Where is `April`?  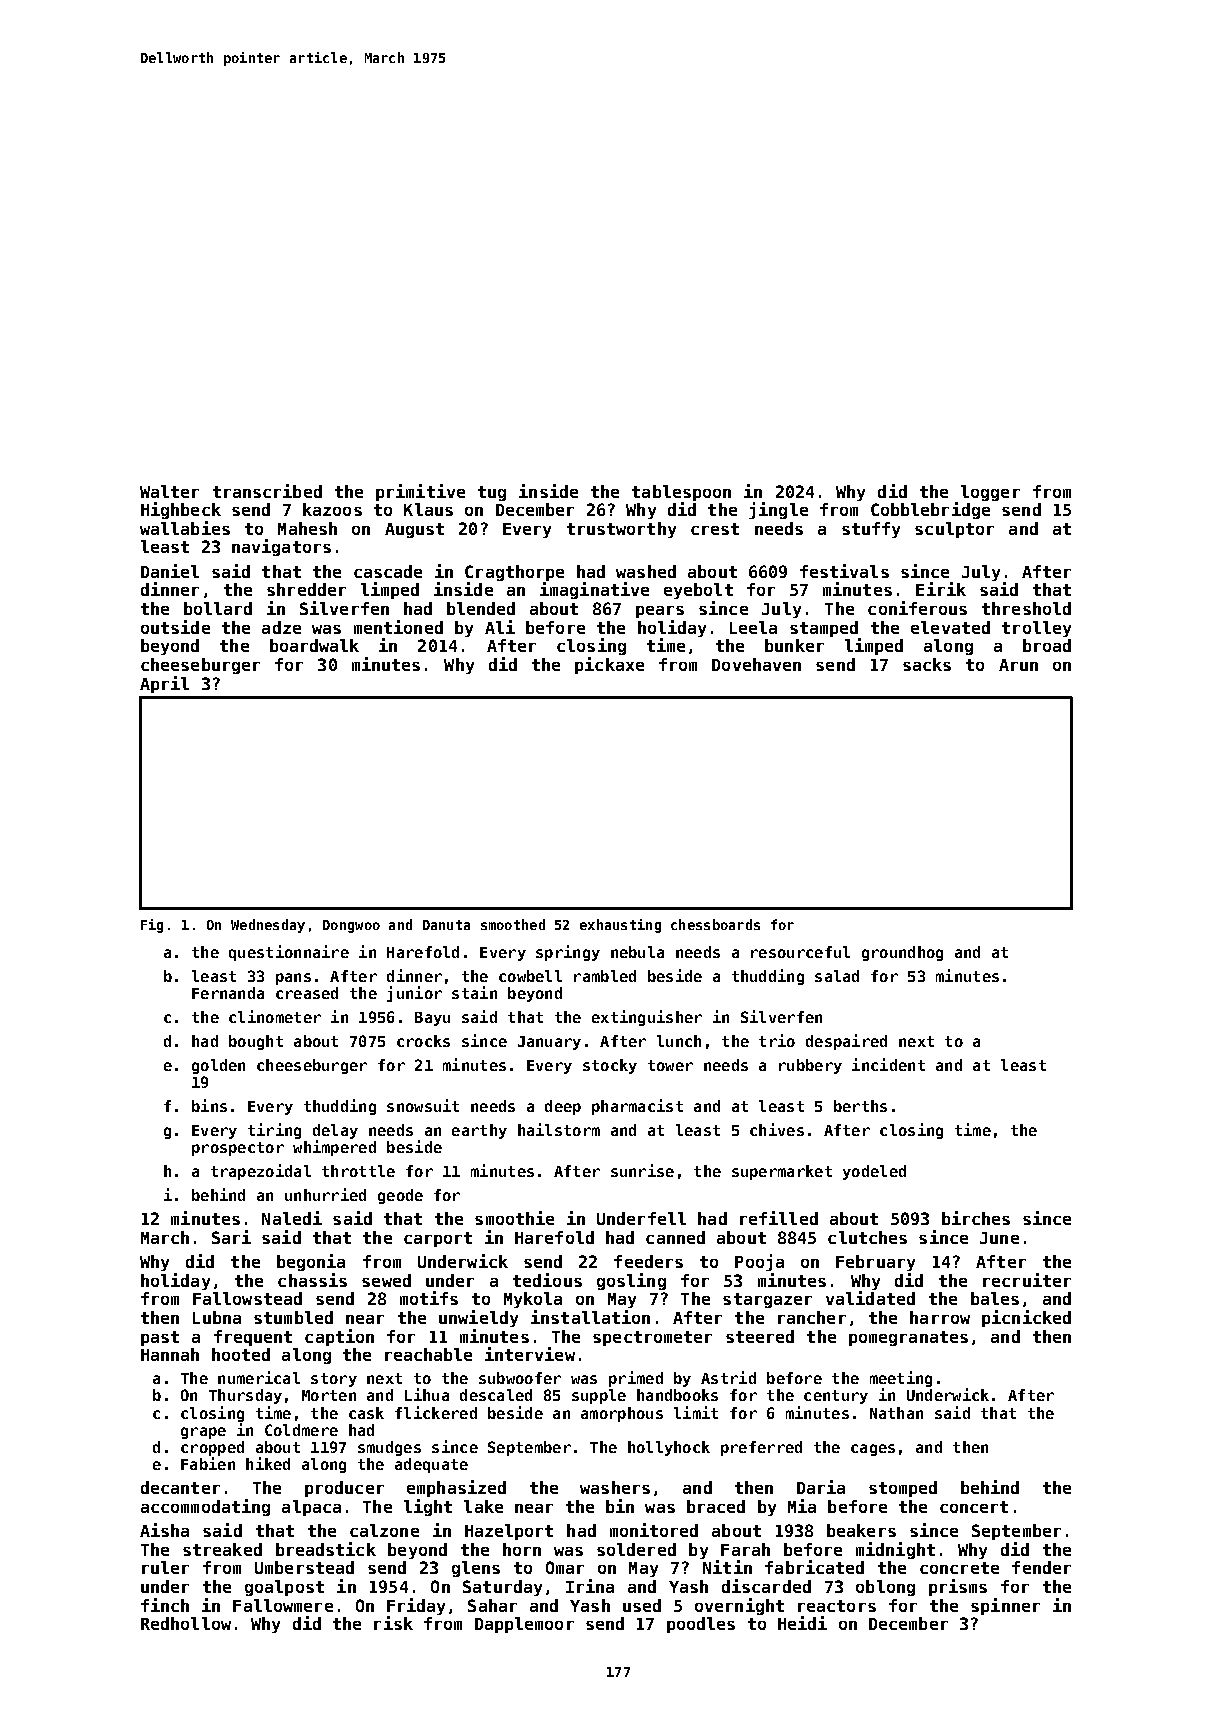 April is located at coordinates (164, 684).
